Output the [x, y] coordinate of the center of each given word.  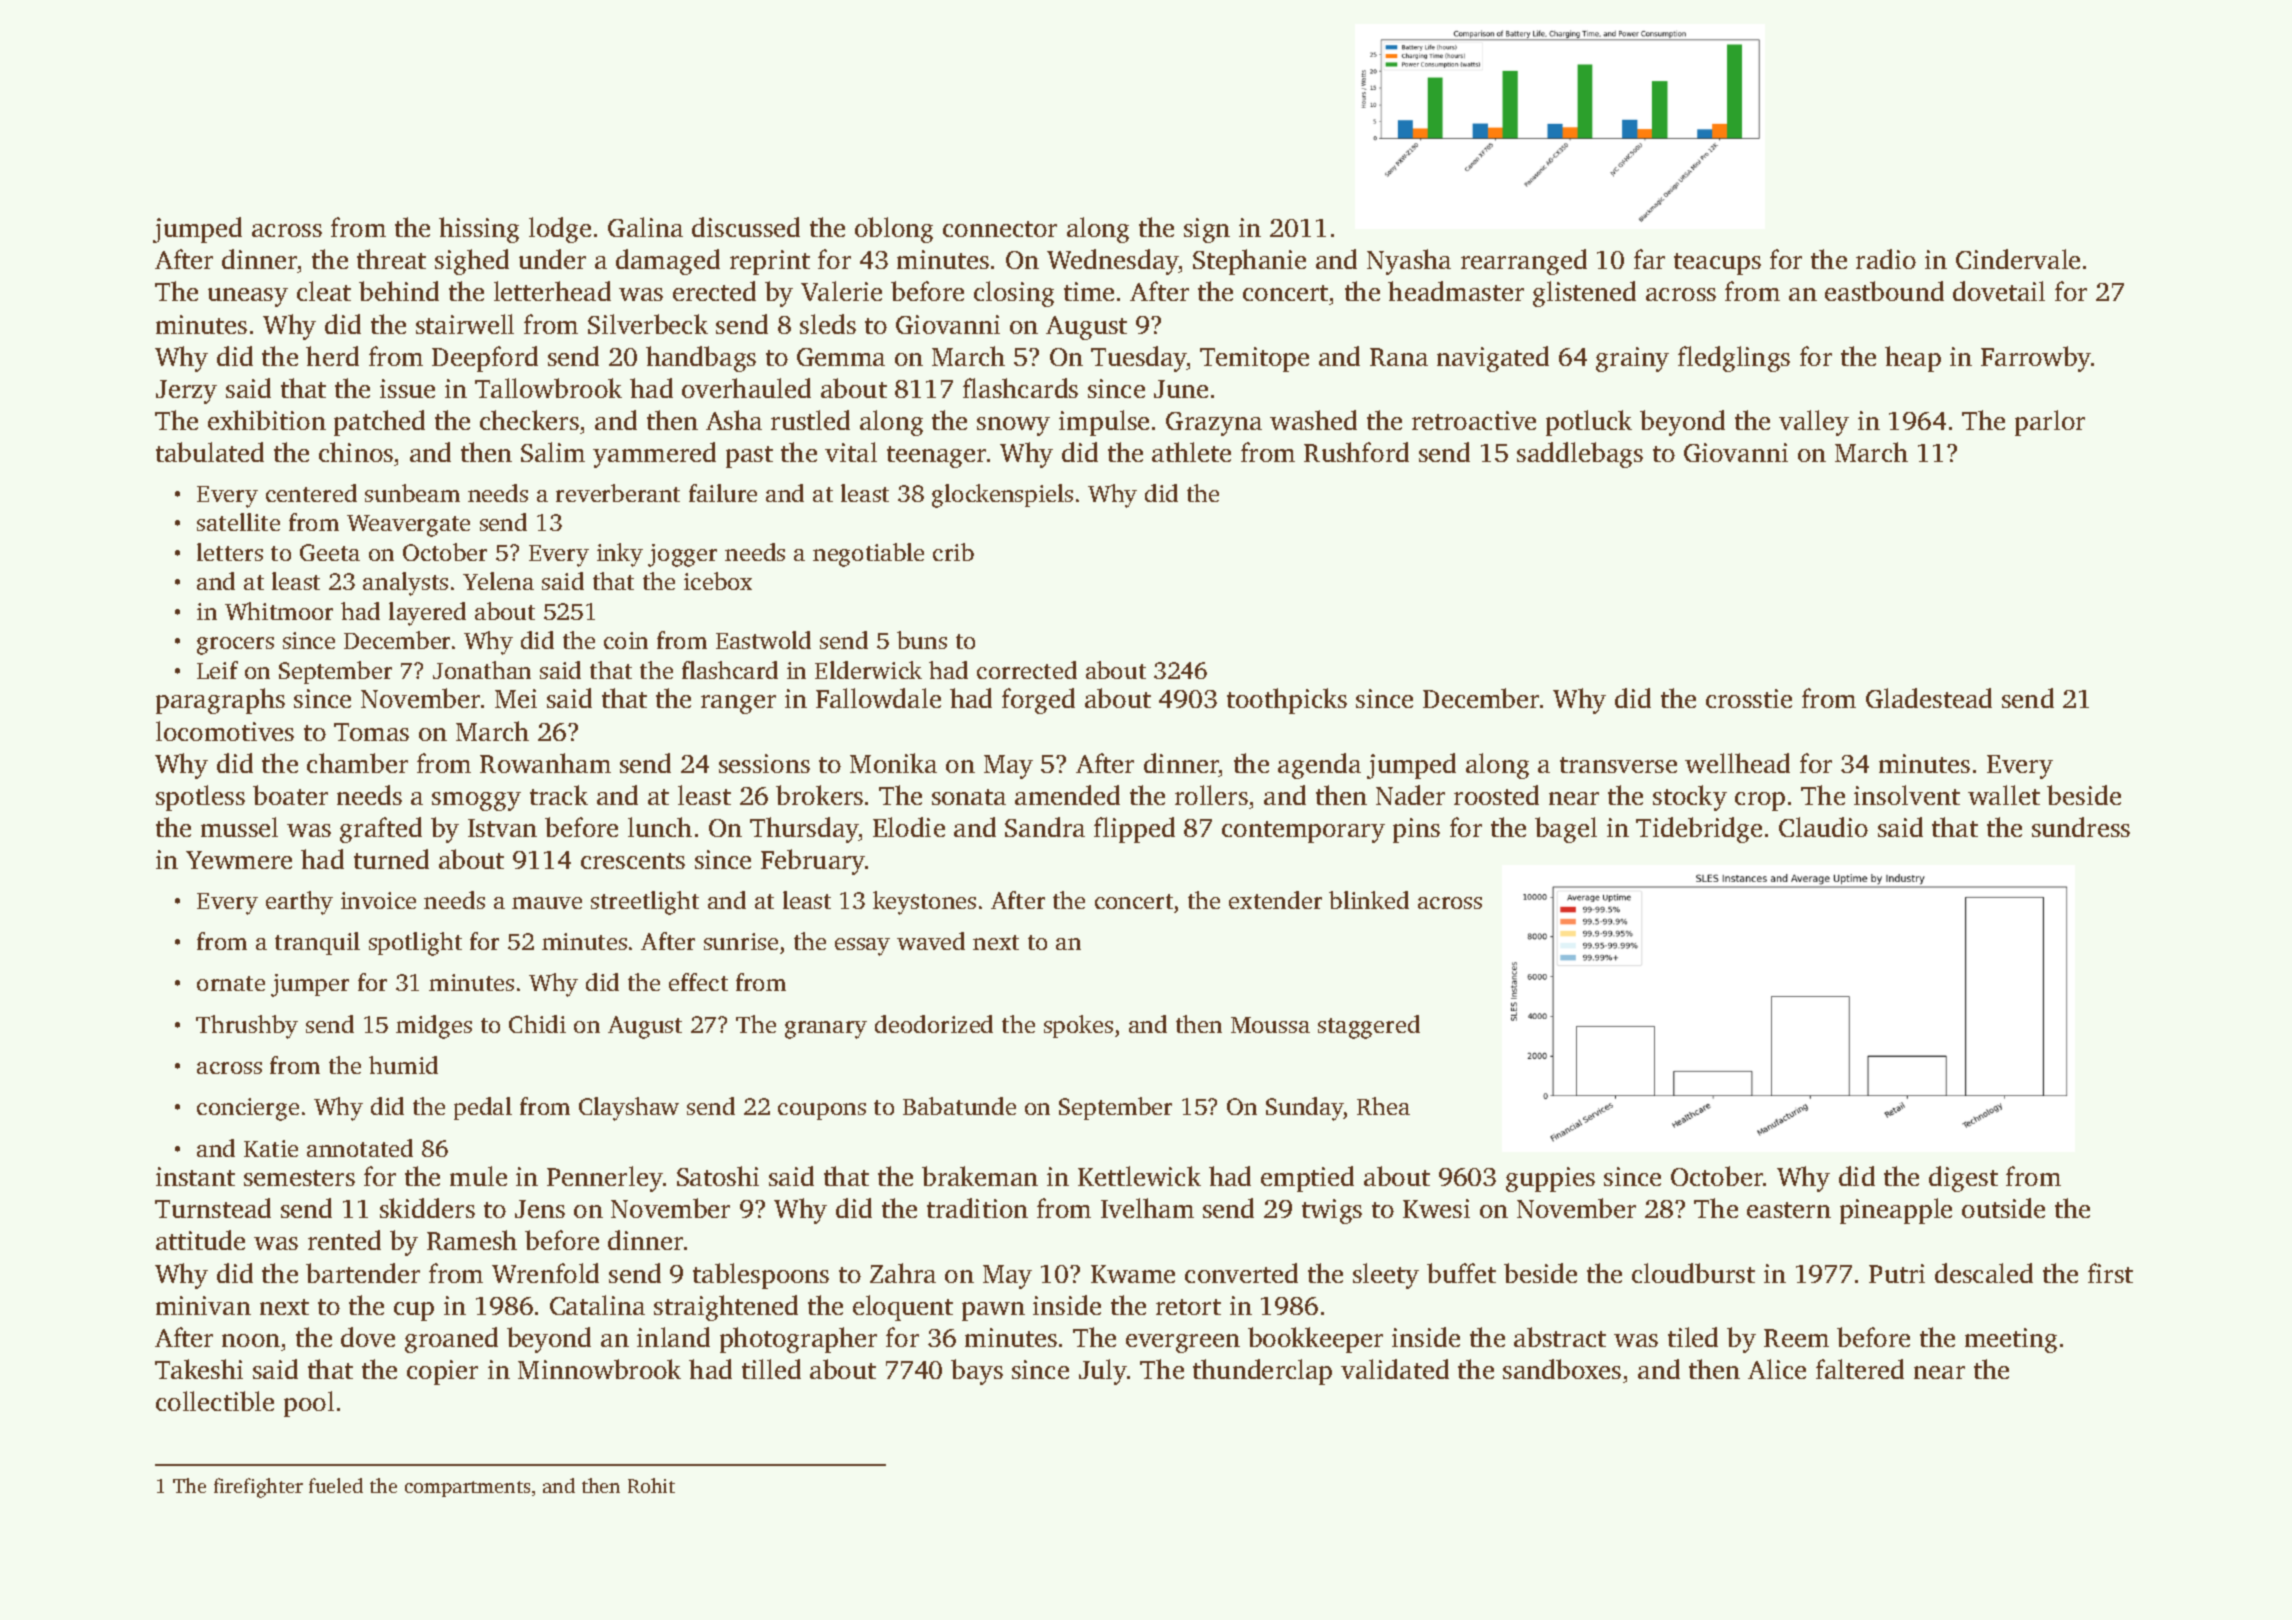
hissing [479, 230]
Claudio [1823, 827]
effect [698, 982]
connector [1000, 229]
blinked [1369, 900]
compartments [467, 1489]
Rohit [651, 1485]
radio [1886, 259]
